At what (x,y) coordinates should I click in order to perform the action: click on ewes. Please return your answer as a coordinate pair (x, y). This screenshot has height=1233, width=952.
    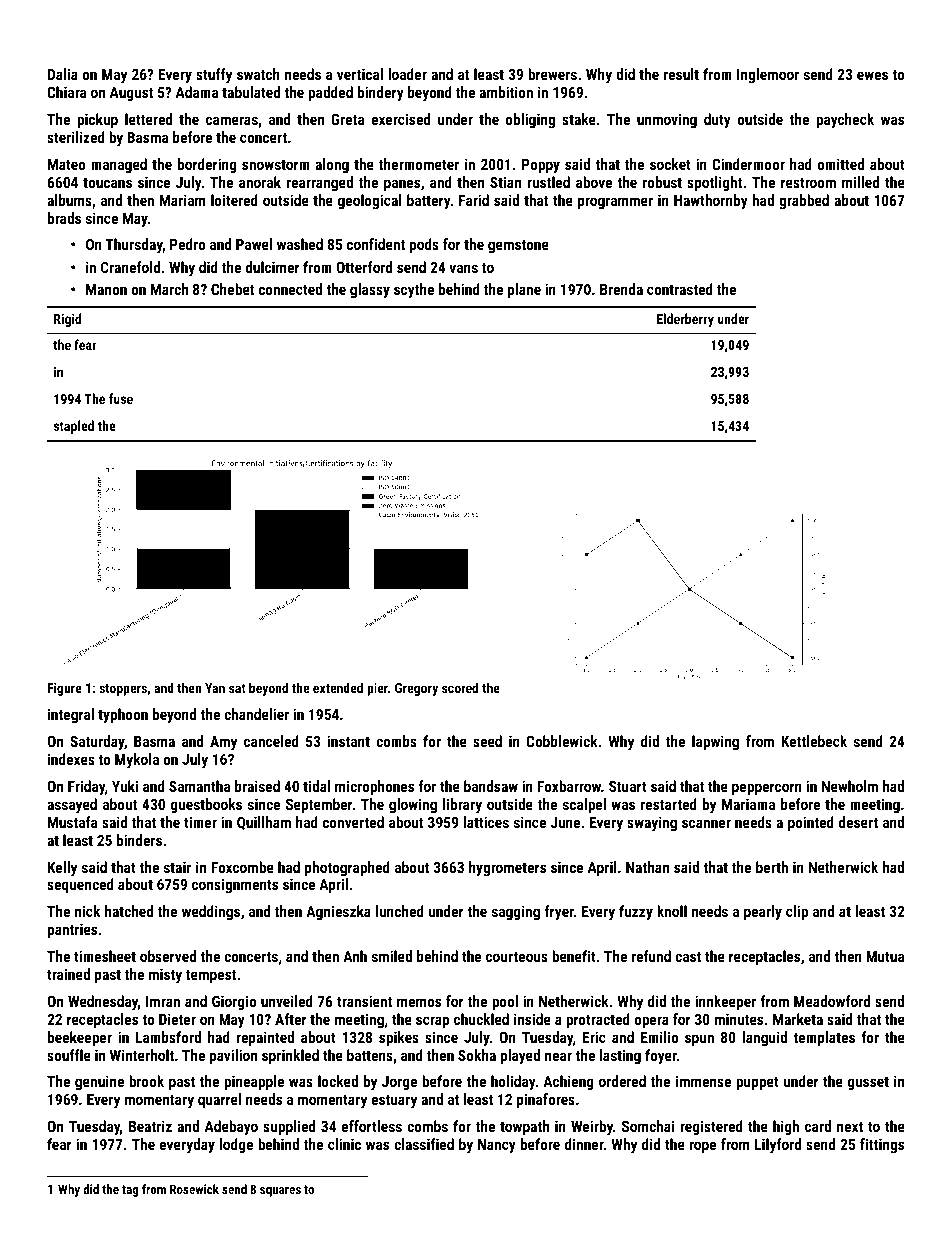
    Looking at the image, I should click on (872, 75).
